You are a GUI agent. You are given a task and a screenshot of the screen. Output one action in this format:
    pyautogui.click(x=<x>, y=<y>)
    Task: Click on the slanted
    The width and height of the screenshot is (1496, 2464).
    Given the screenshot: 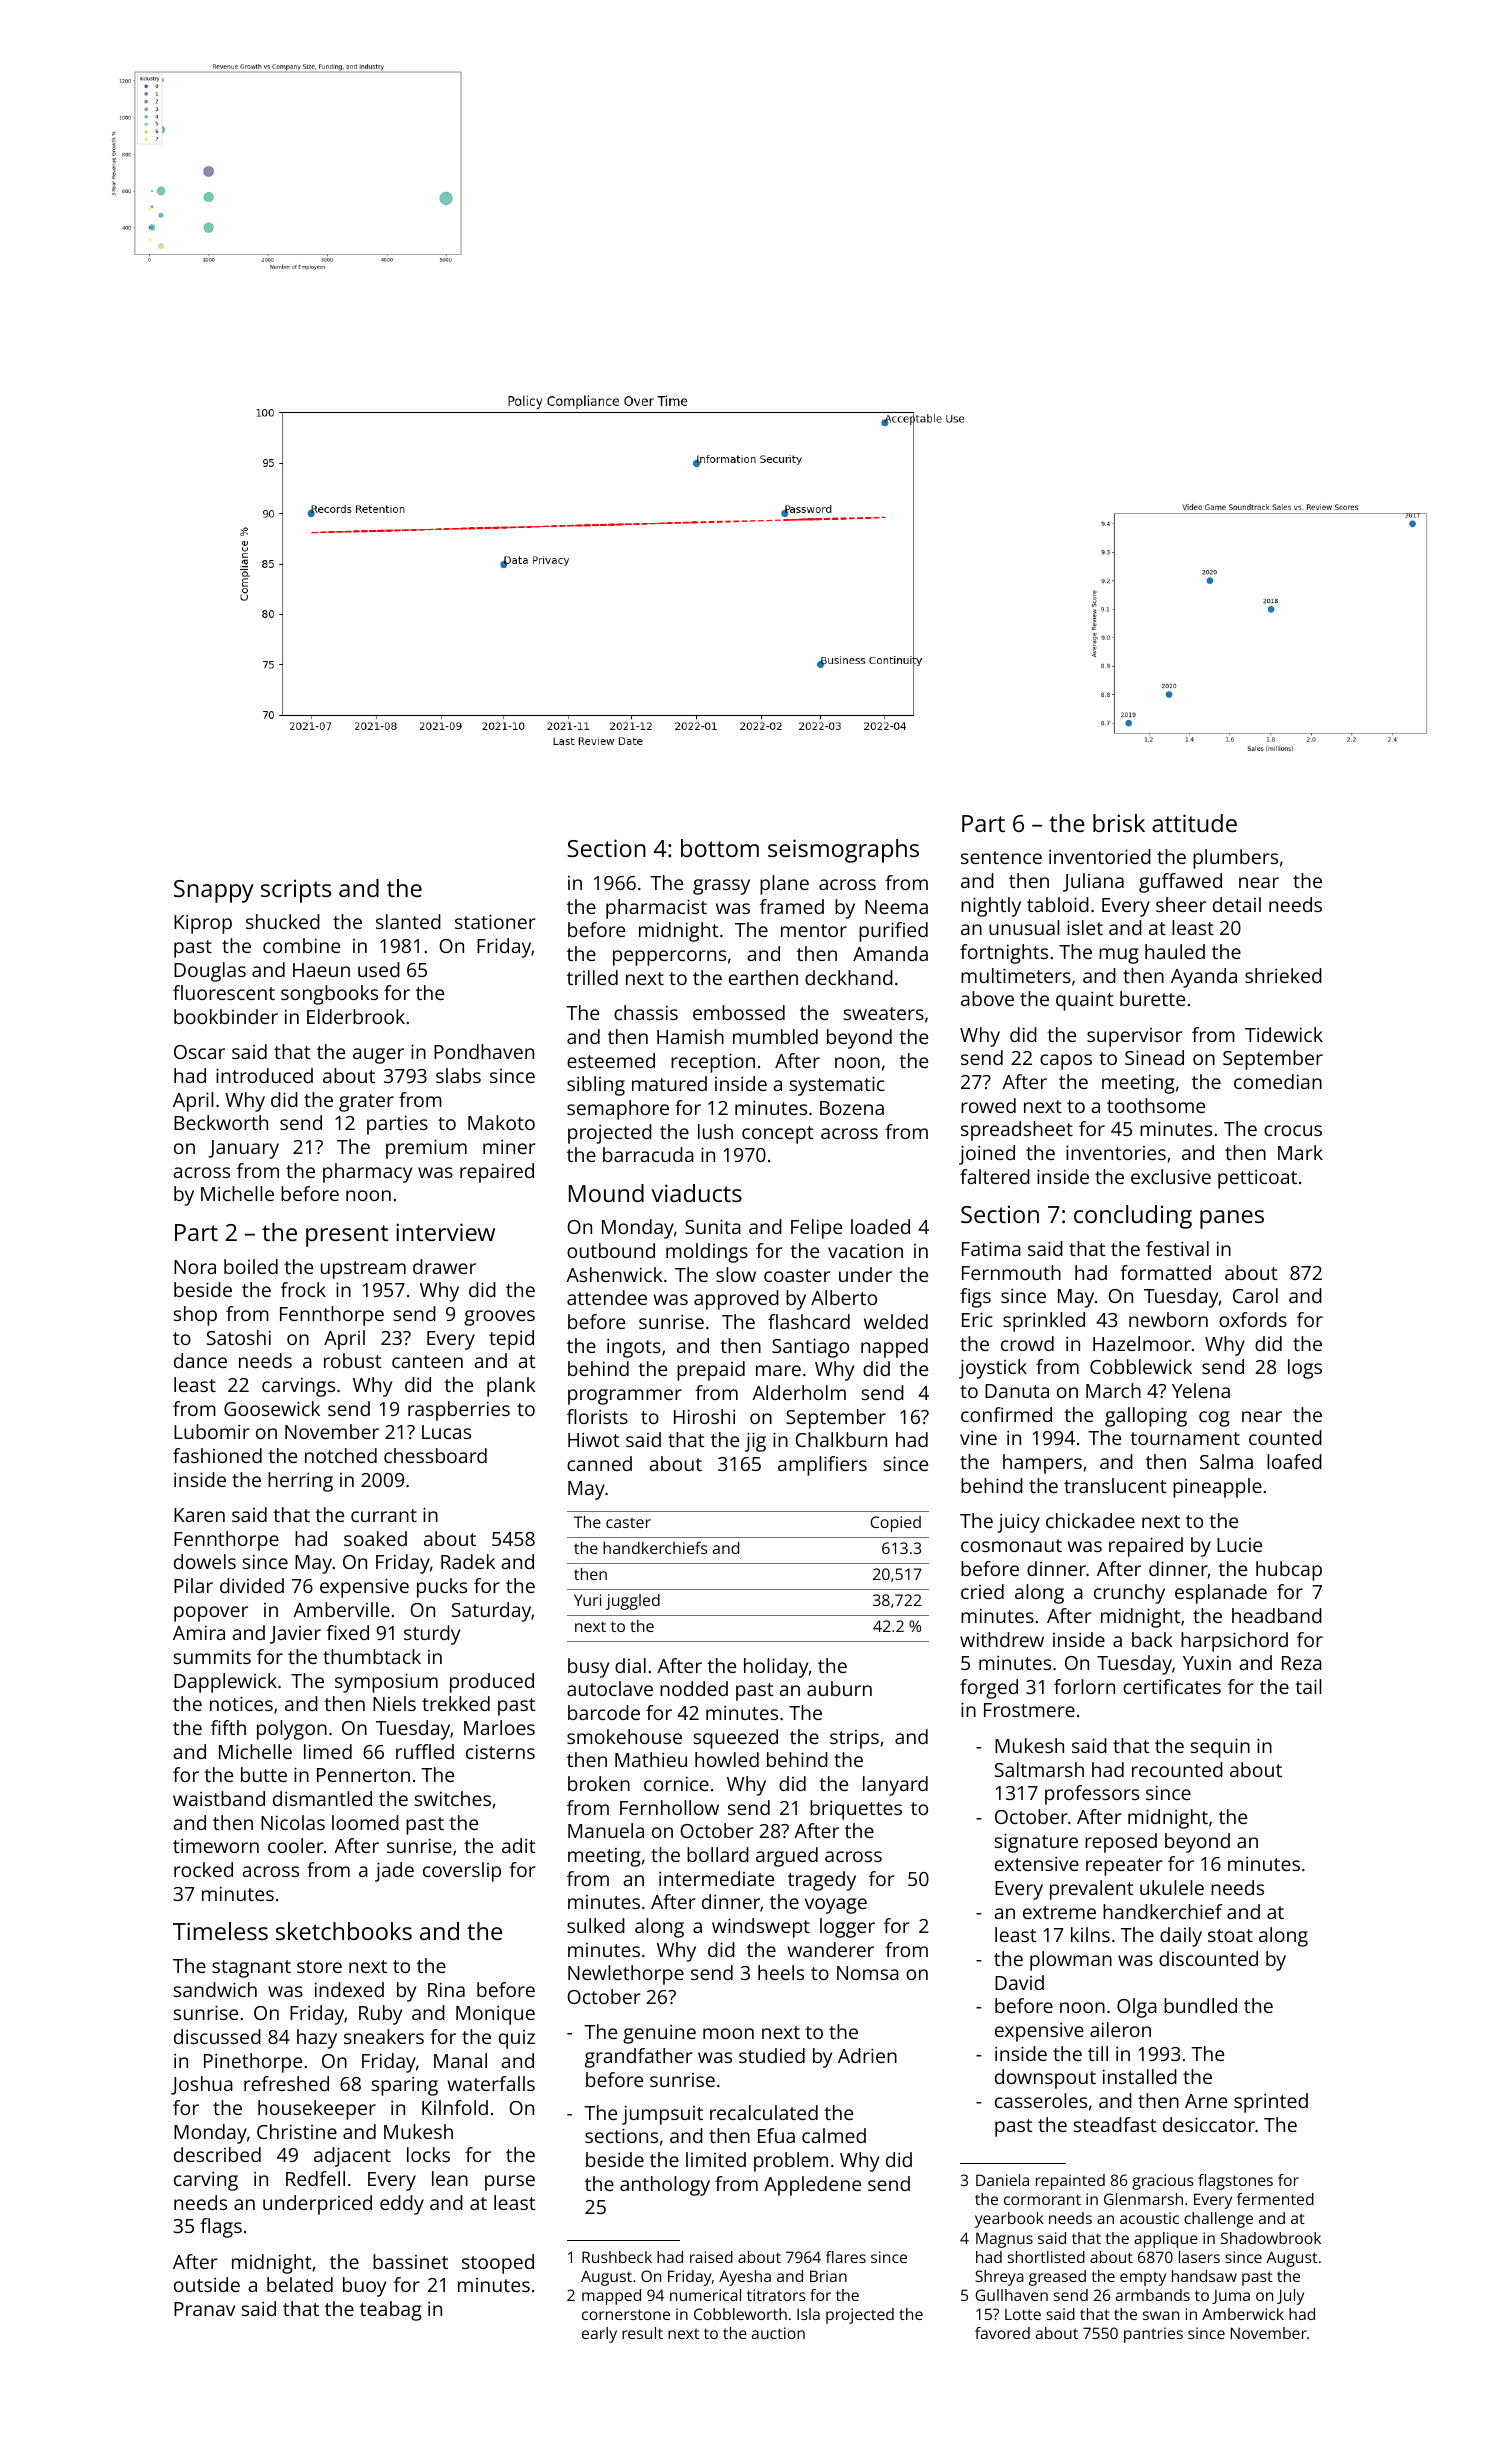 What is the action you would take?
    pyautogui.click(x=408, y=921)
